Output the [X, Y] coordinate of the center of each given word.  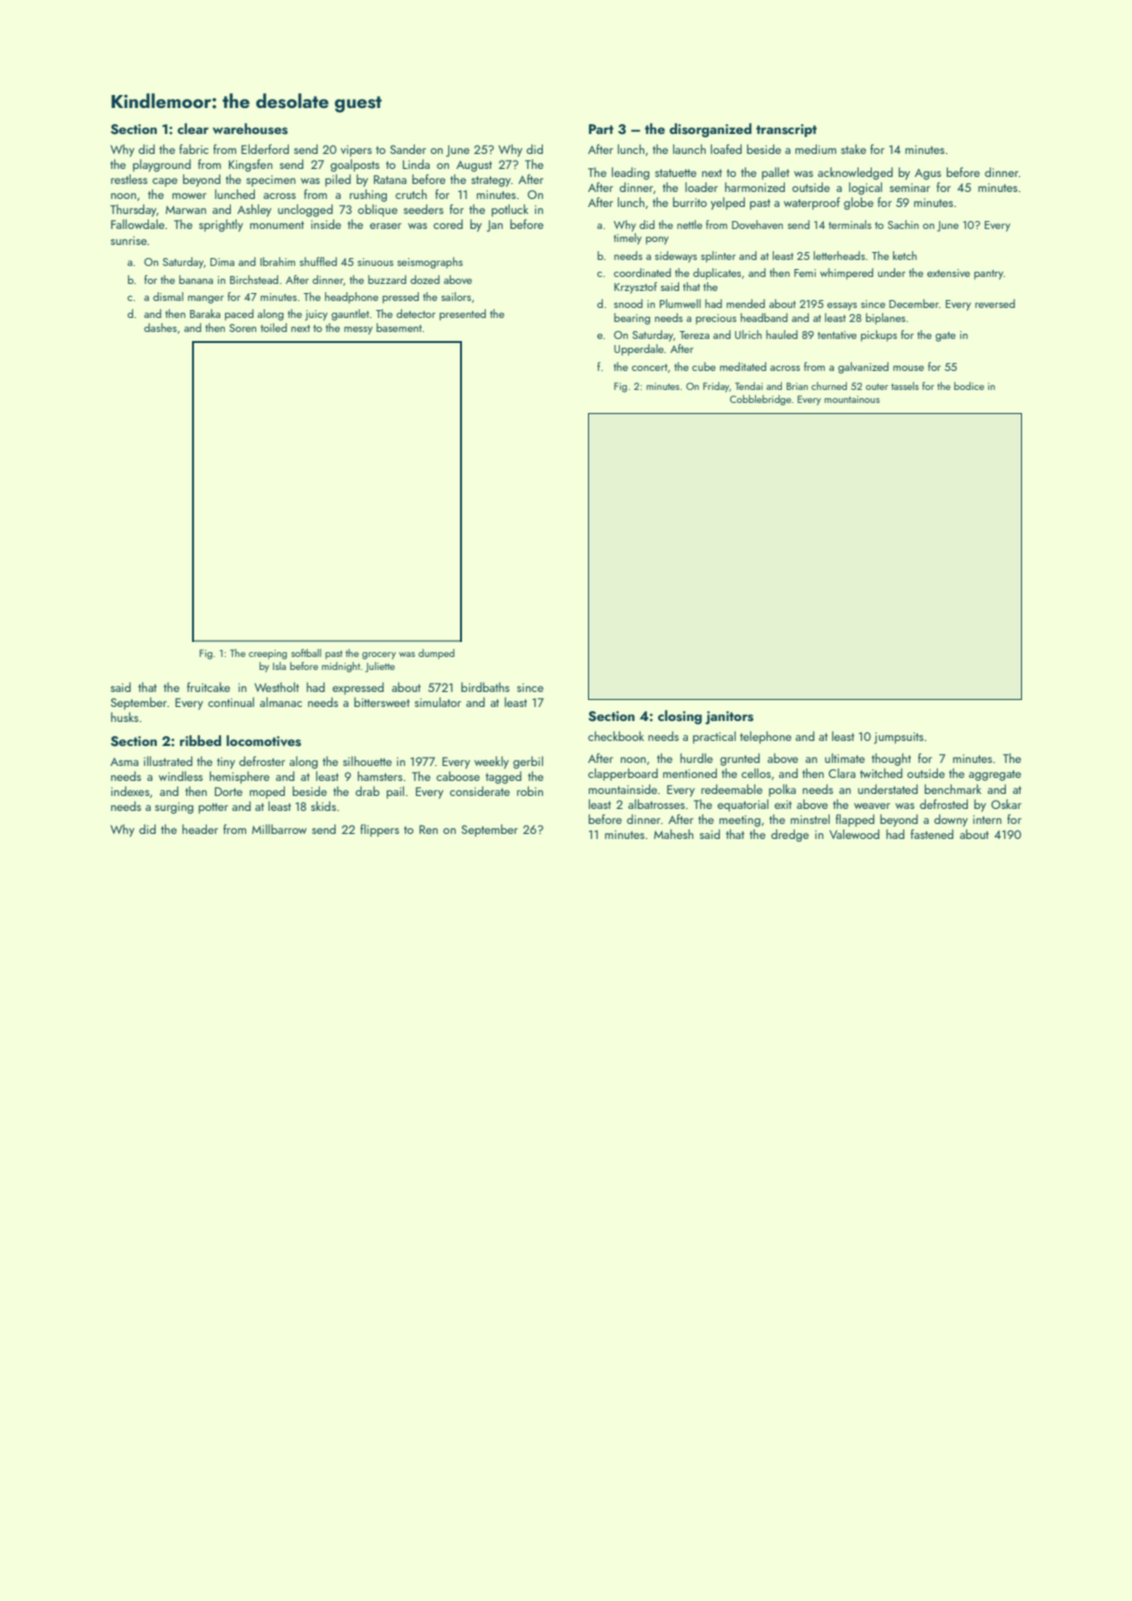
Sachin [903, 224]
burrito [690, 202]
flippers [379, 830]
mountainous [852, 399]
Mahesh [674, 834]
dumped [436, 654]
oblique [378, 210]
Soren [242, 328]
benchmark [953, 789]
